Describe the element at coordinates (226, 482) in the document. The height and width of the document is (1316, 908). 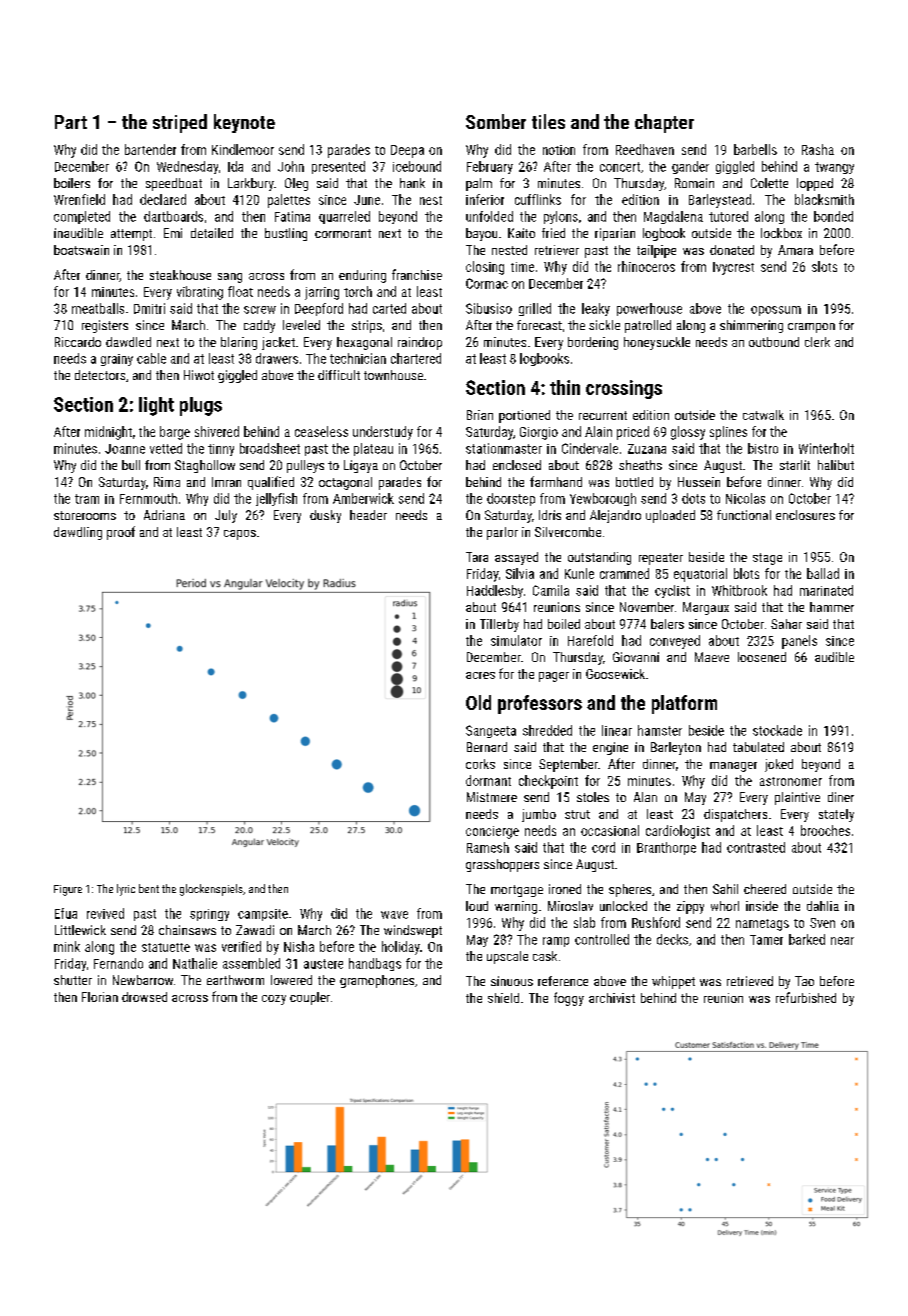
I see `Imran` at that location.
